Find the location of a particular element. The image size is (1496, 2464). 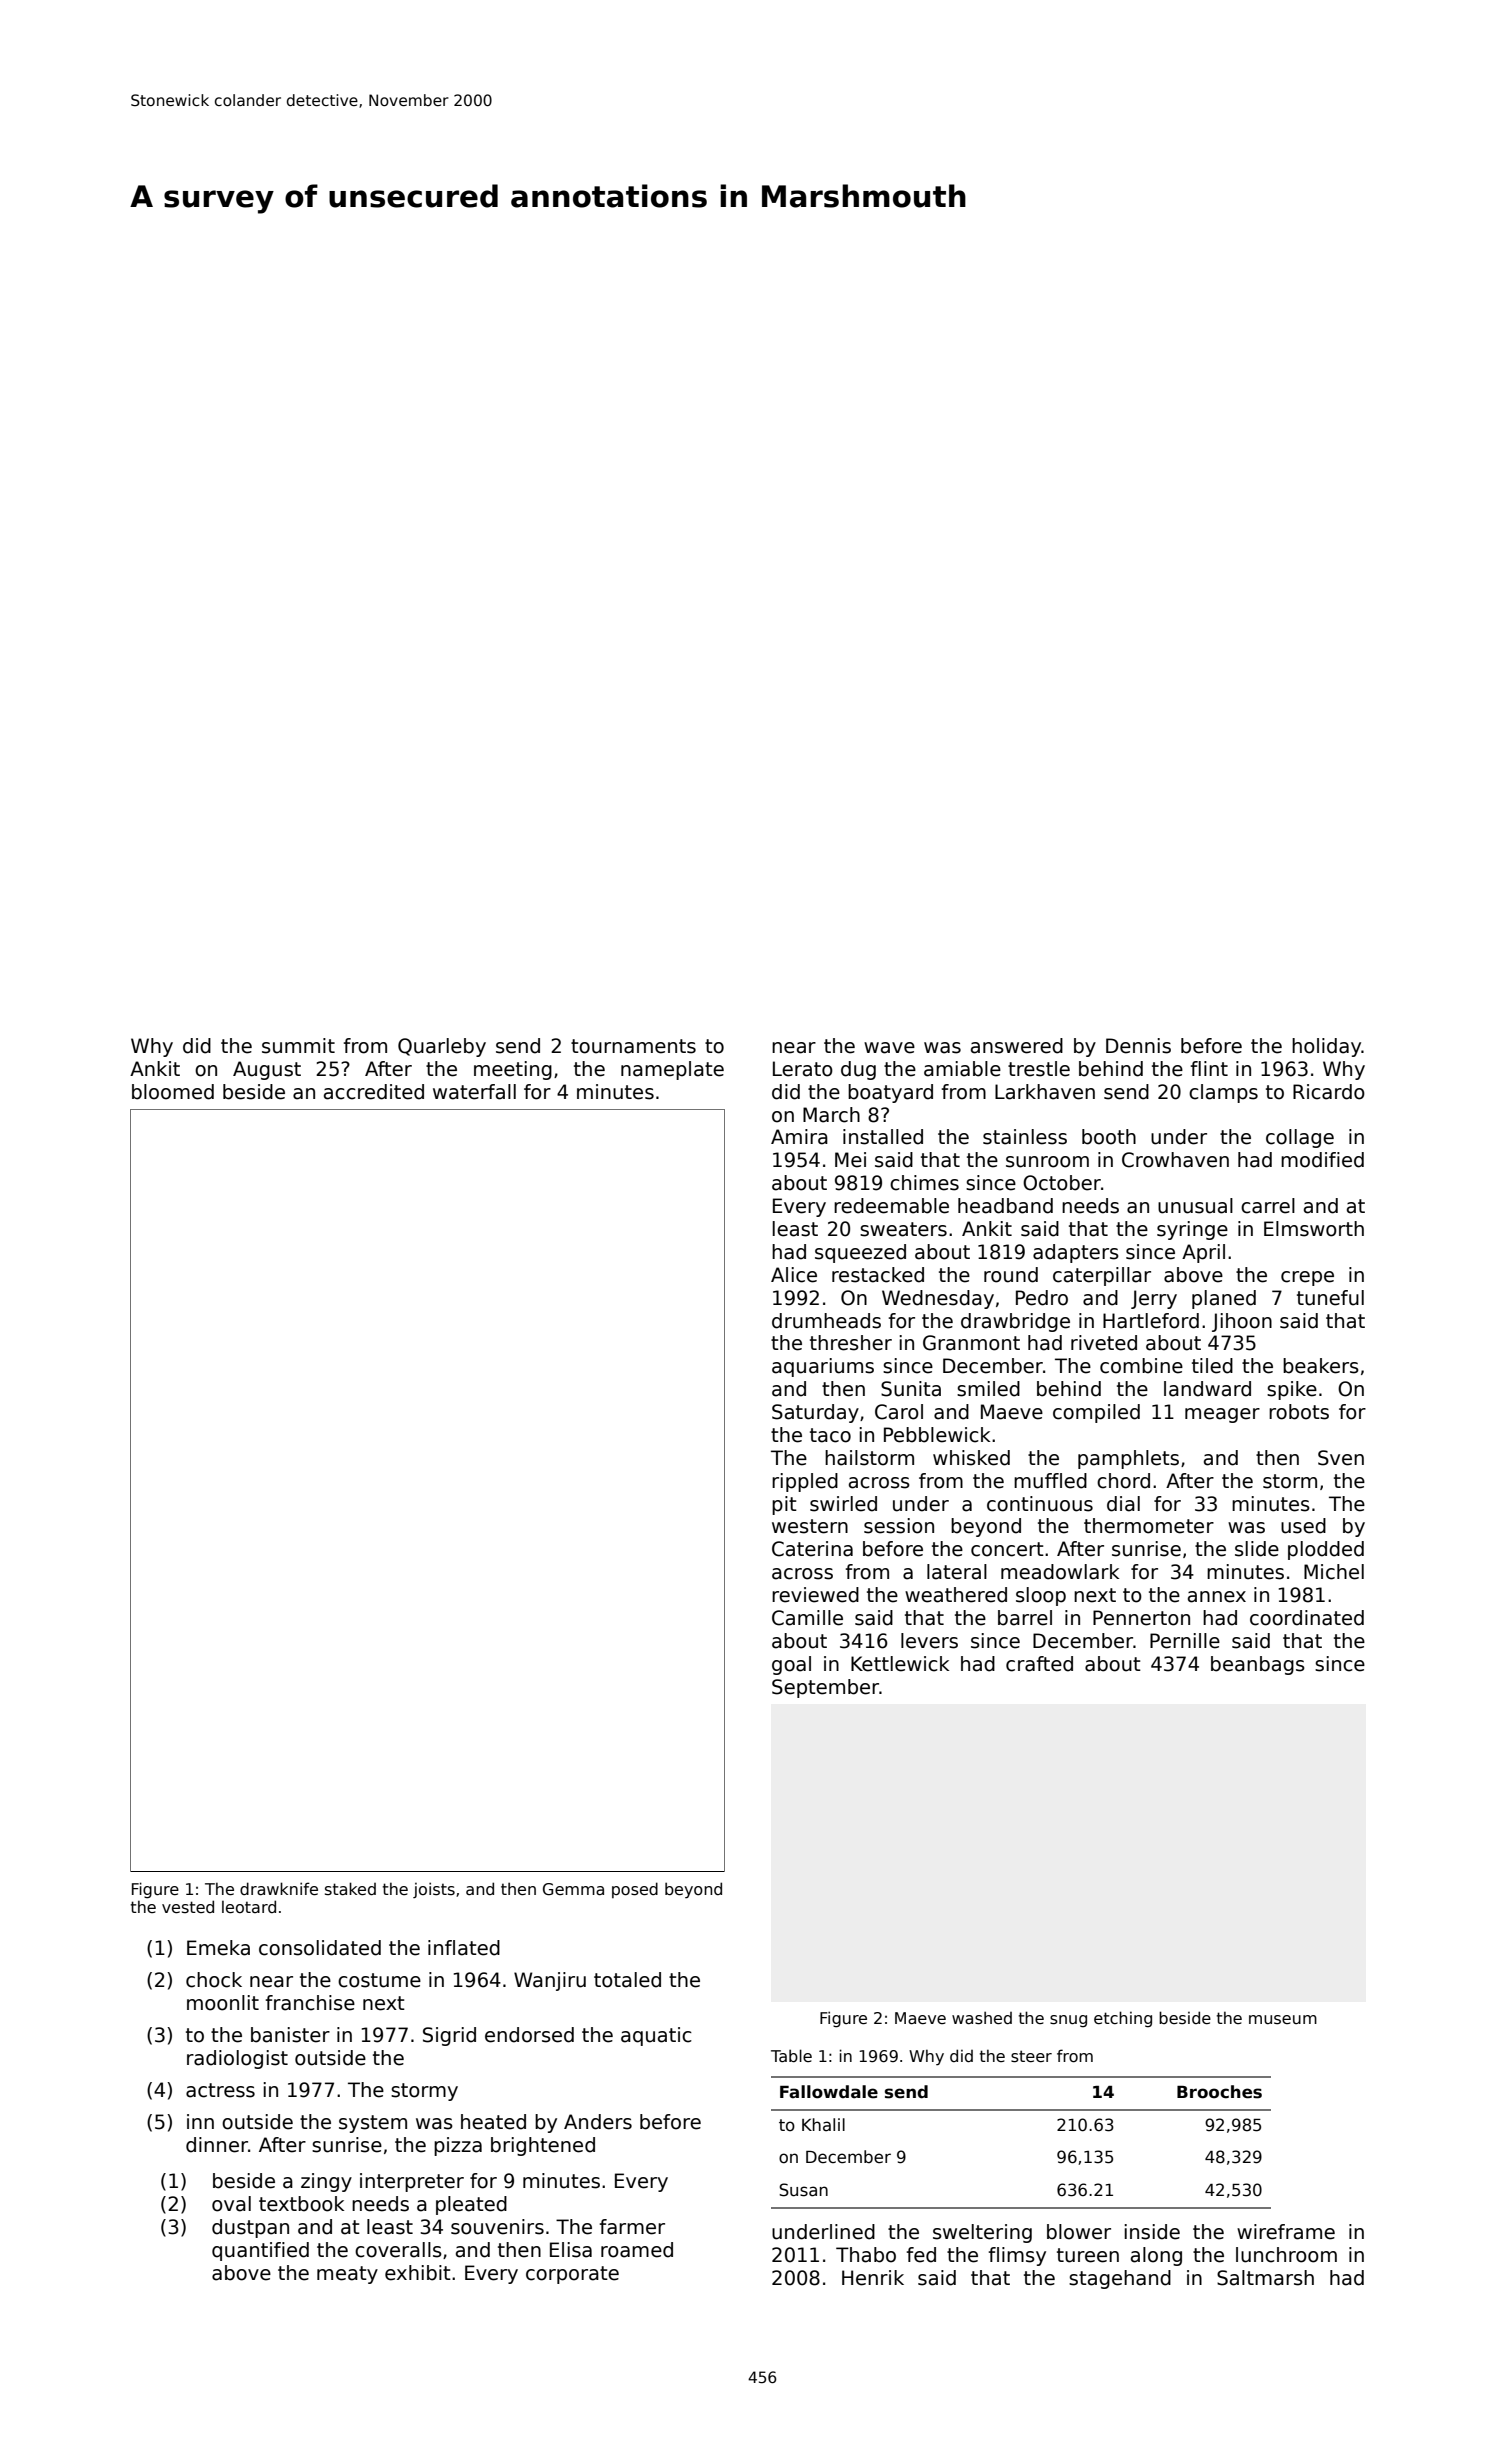

posed is located at coordinates (635, 1890).
